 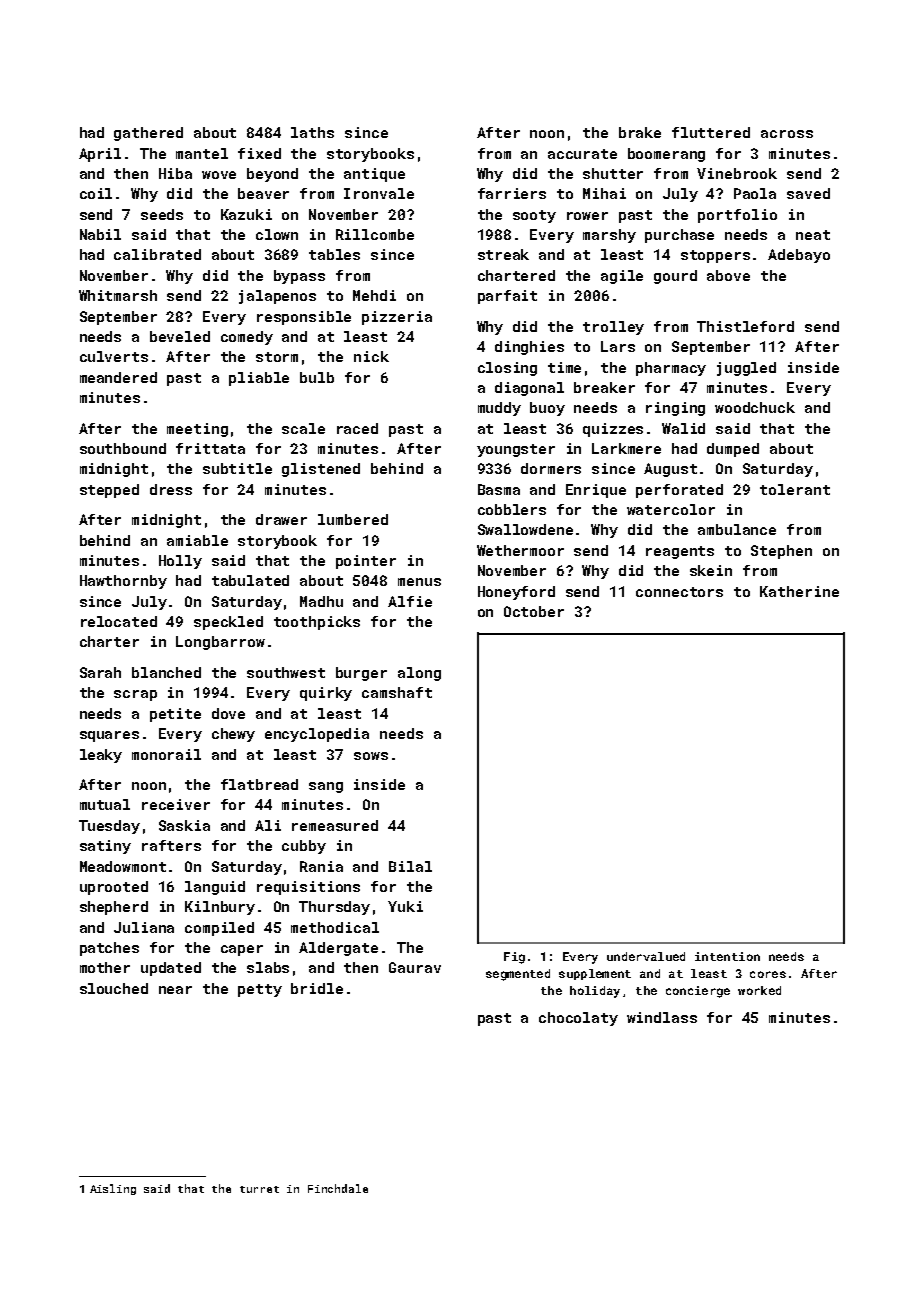 What do you see at coordinates (662, 1017) in the image?
I see `windlass` at bounding box center [662, 1017].
